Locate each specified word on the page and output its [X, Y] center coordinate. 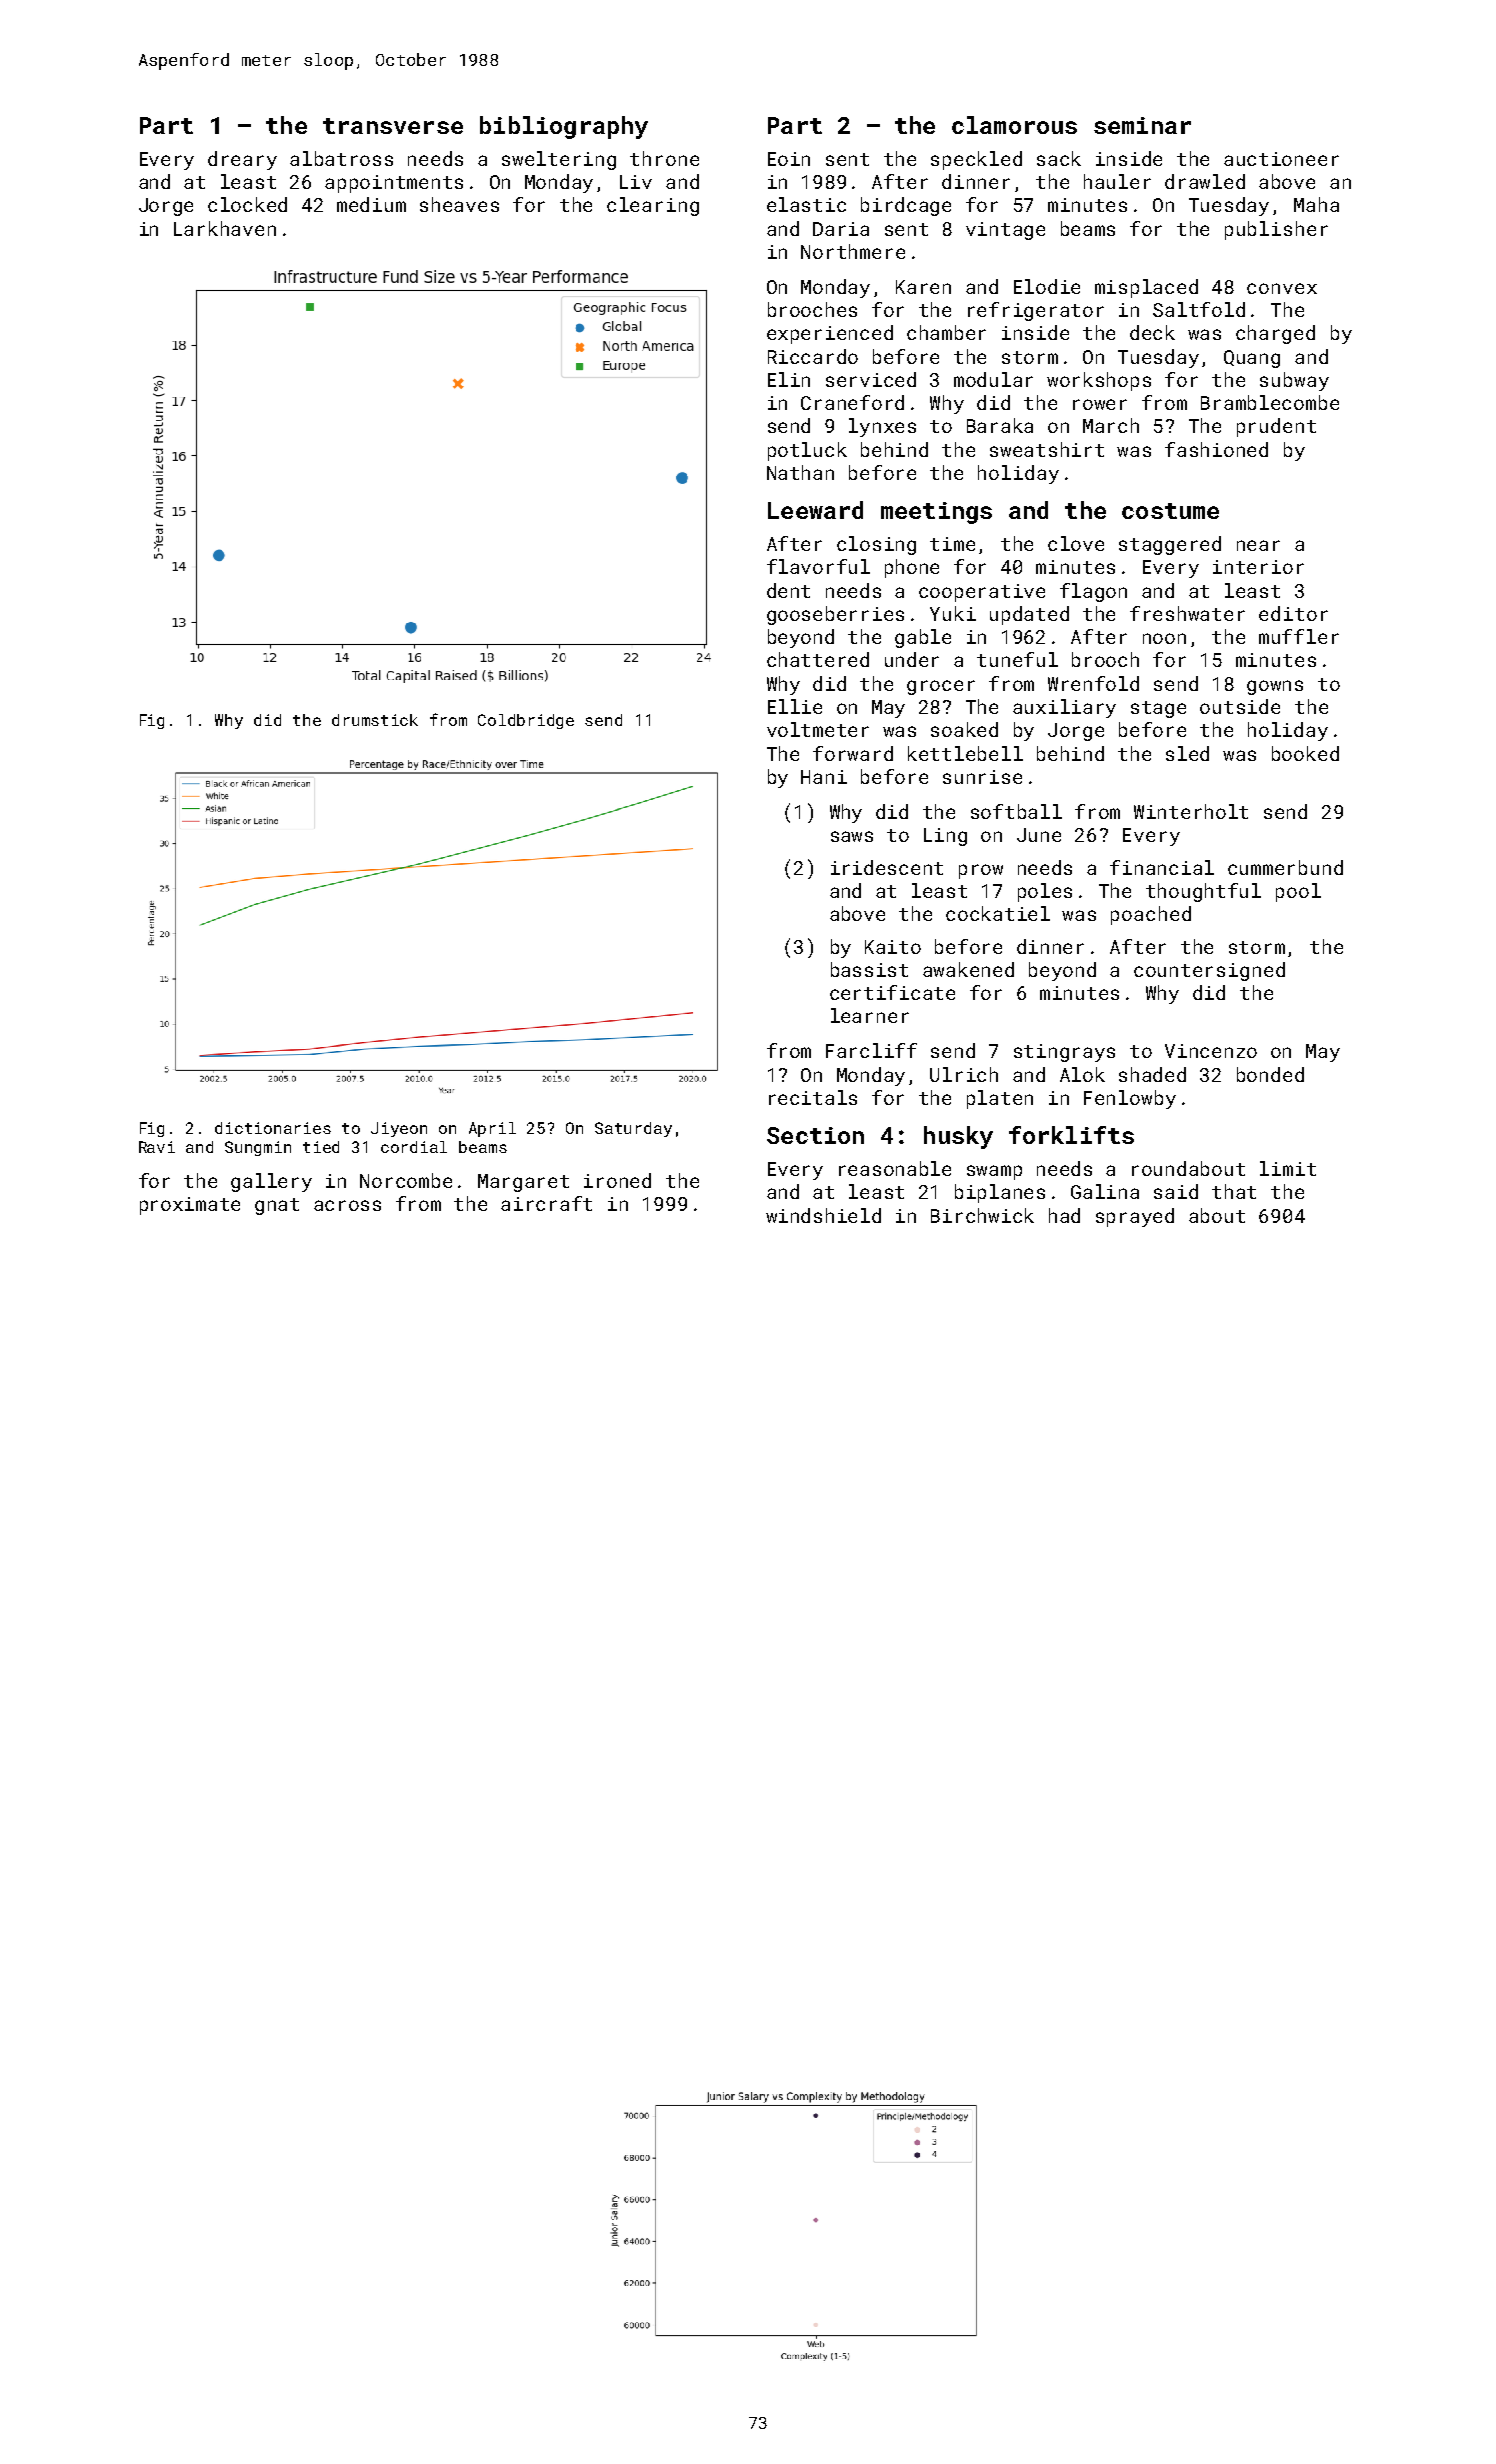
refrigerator [1036, 311]
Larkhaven [225, 228]
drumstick [375, 720]
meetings [936, 513]
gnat [277, 1206]
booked [1305, 753]
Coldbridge [526, 721]
